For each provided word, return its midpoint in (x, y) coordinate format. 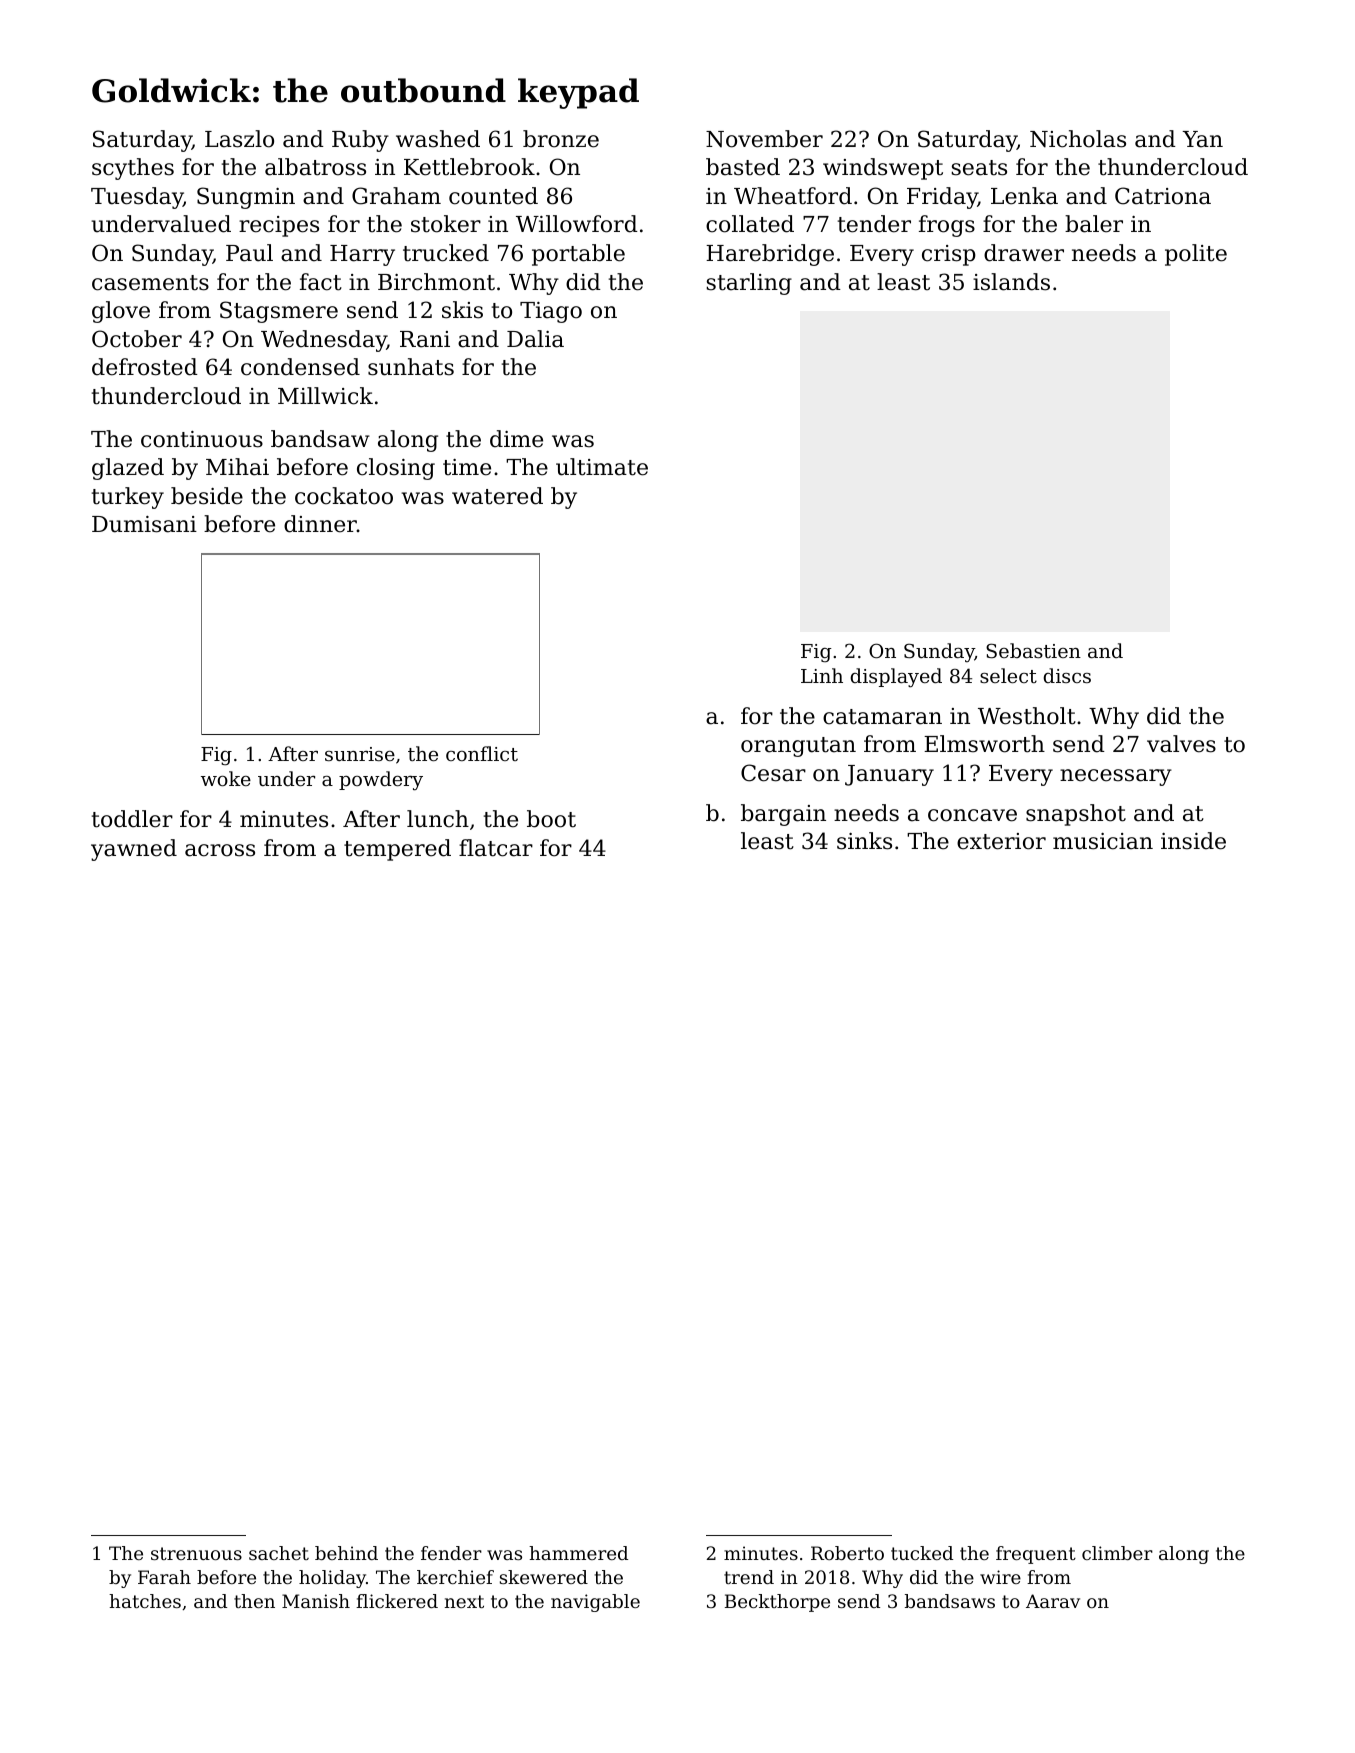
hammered (578, 1553)
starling (749, 284)
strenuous (196, 1553)
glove (121, 312)
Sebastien (1033, 650)
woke (226, 778)
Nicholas (1078, 139)
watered (497, 496)
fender (451, 1553)
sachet (279, 1553)
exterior (1001, 841)
